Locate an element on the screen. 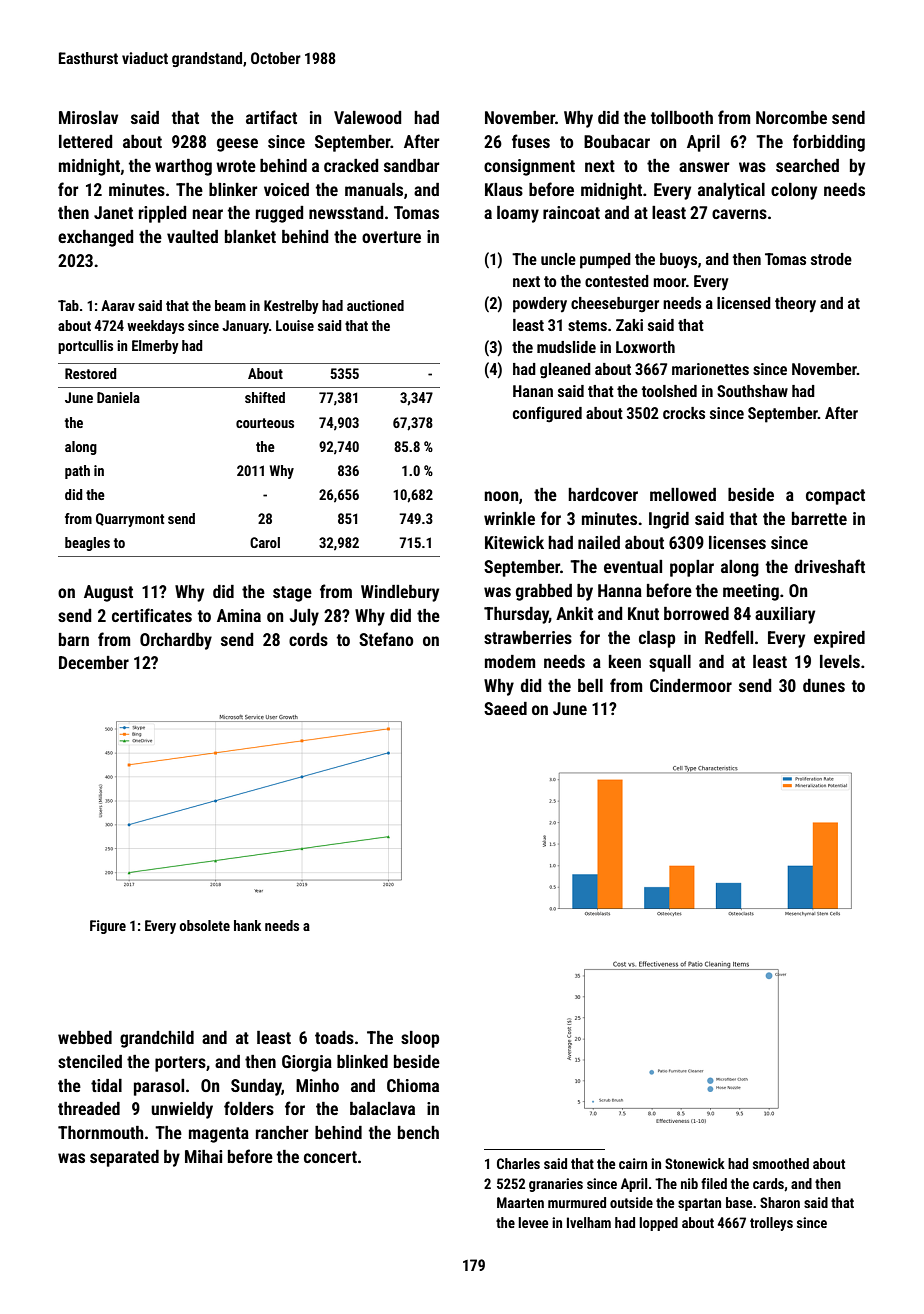 Image resolution: width=924 pixels, height=1314 pixels. dunes is located at coordinates (824, 685).
